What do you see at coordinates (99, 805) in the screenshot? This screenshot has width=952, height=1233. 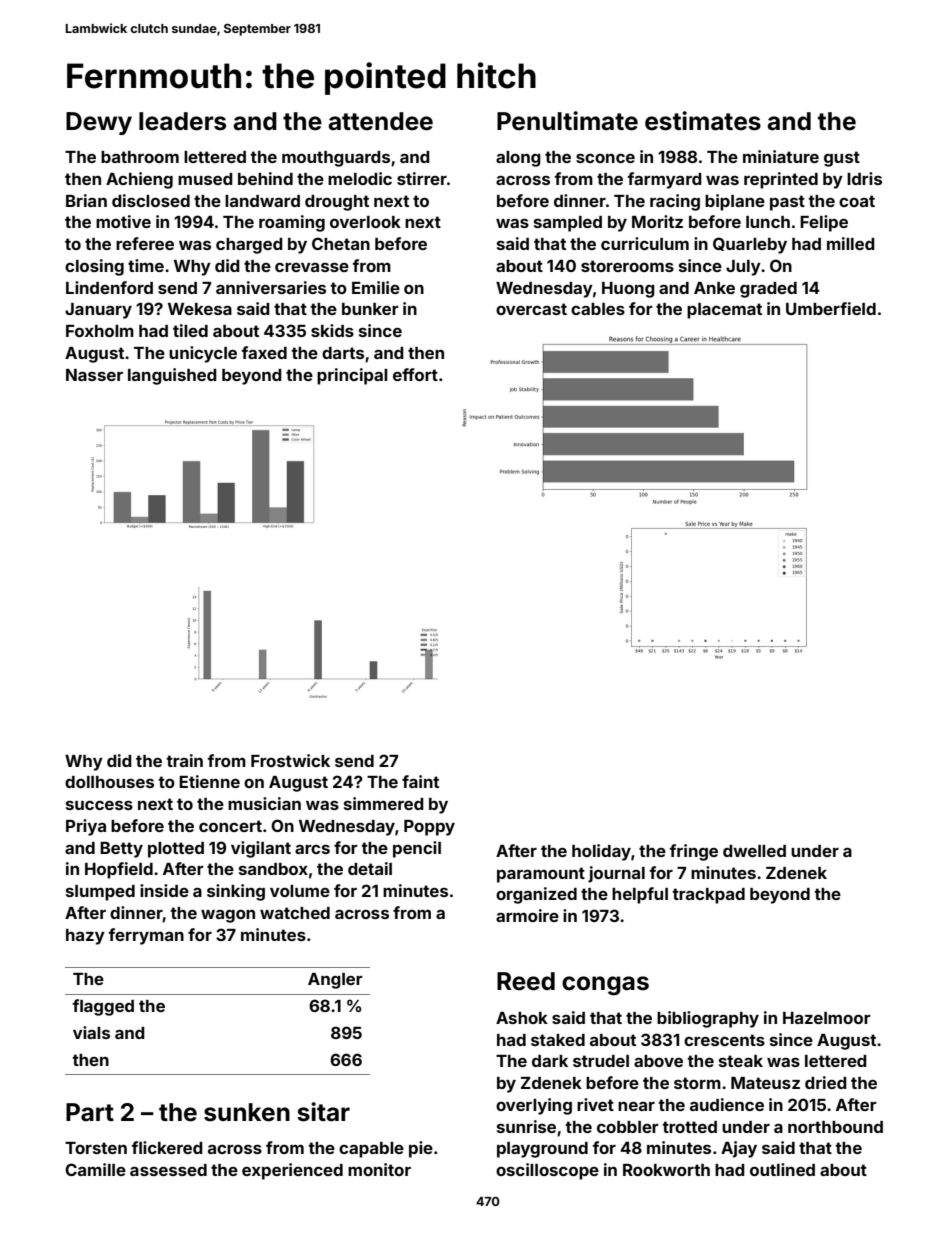 I see `success` at bounding box center [99, 805].
